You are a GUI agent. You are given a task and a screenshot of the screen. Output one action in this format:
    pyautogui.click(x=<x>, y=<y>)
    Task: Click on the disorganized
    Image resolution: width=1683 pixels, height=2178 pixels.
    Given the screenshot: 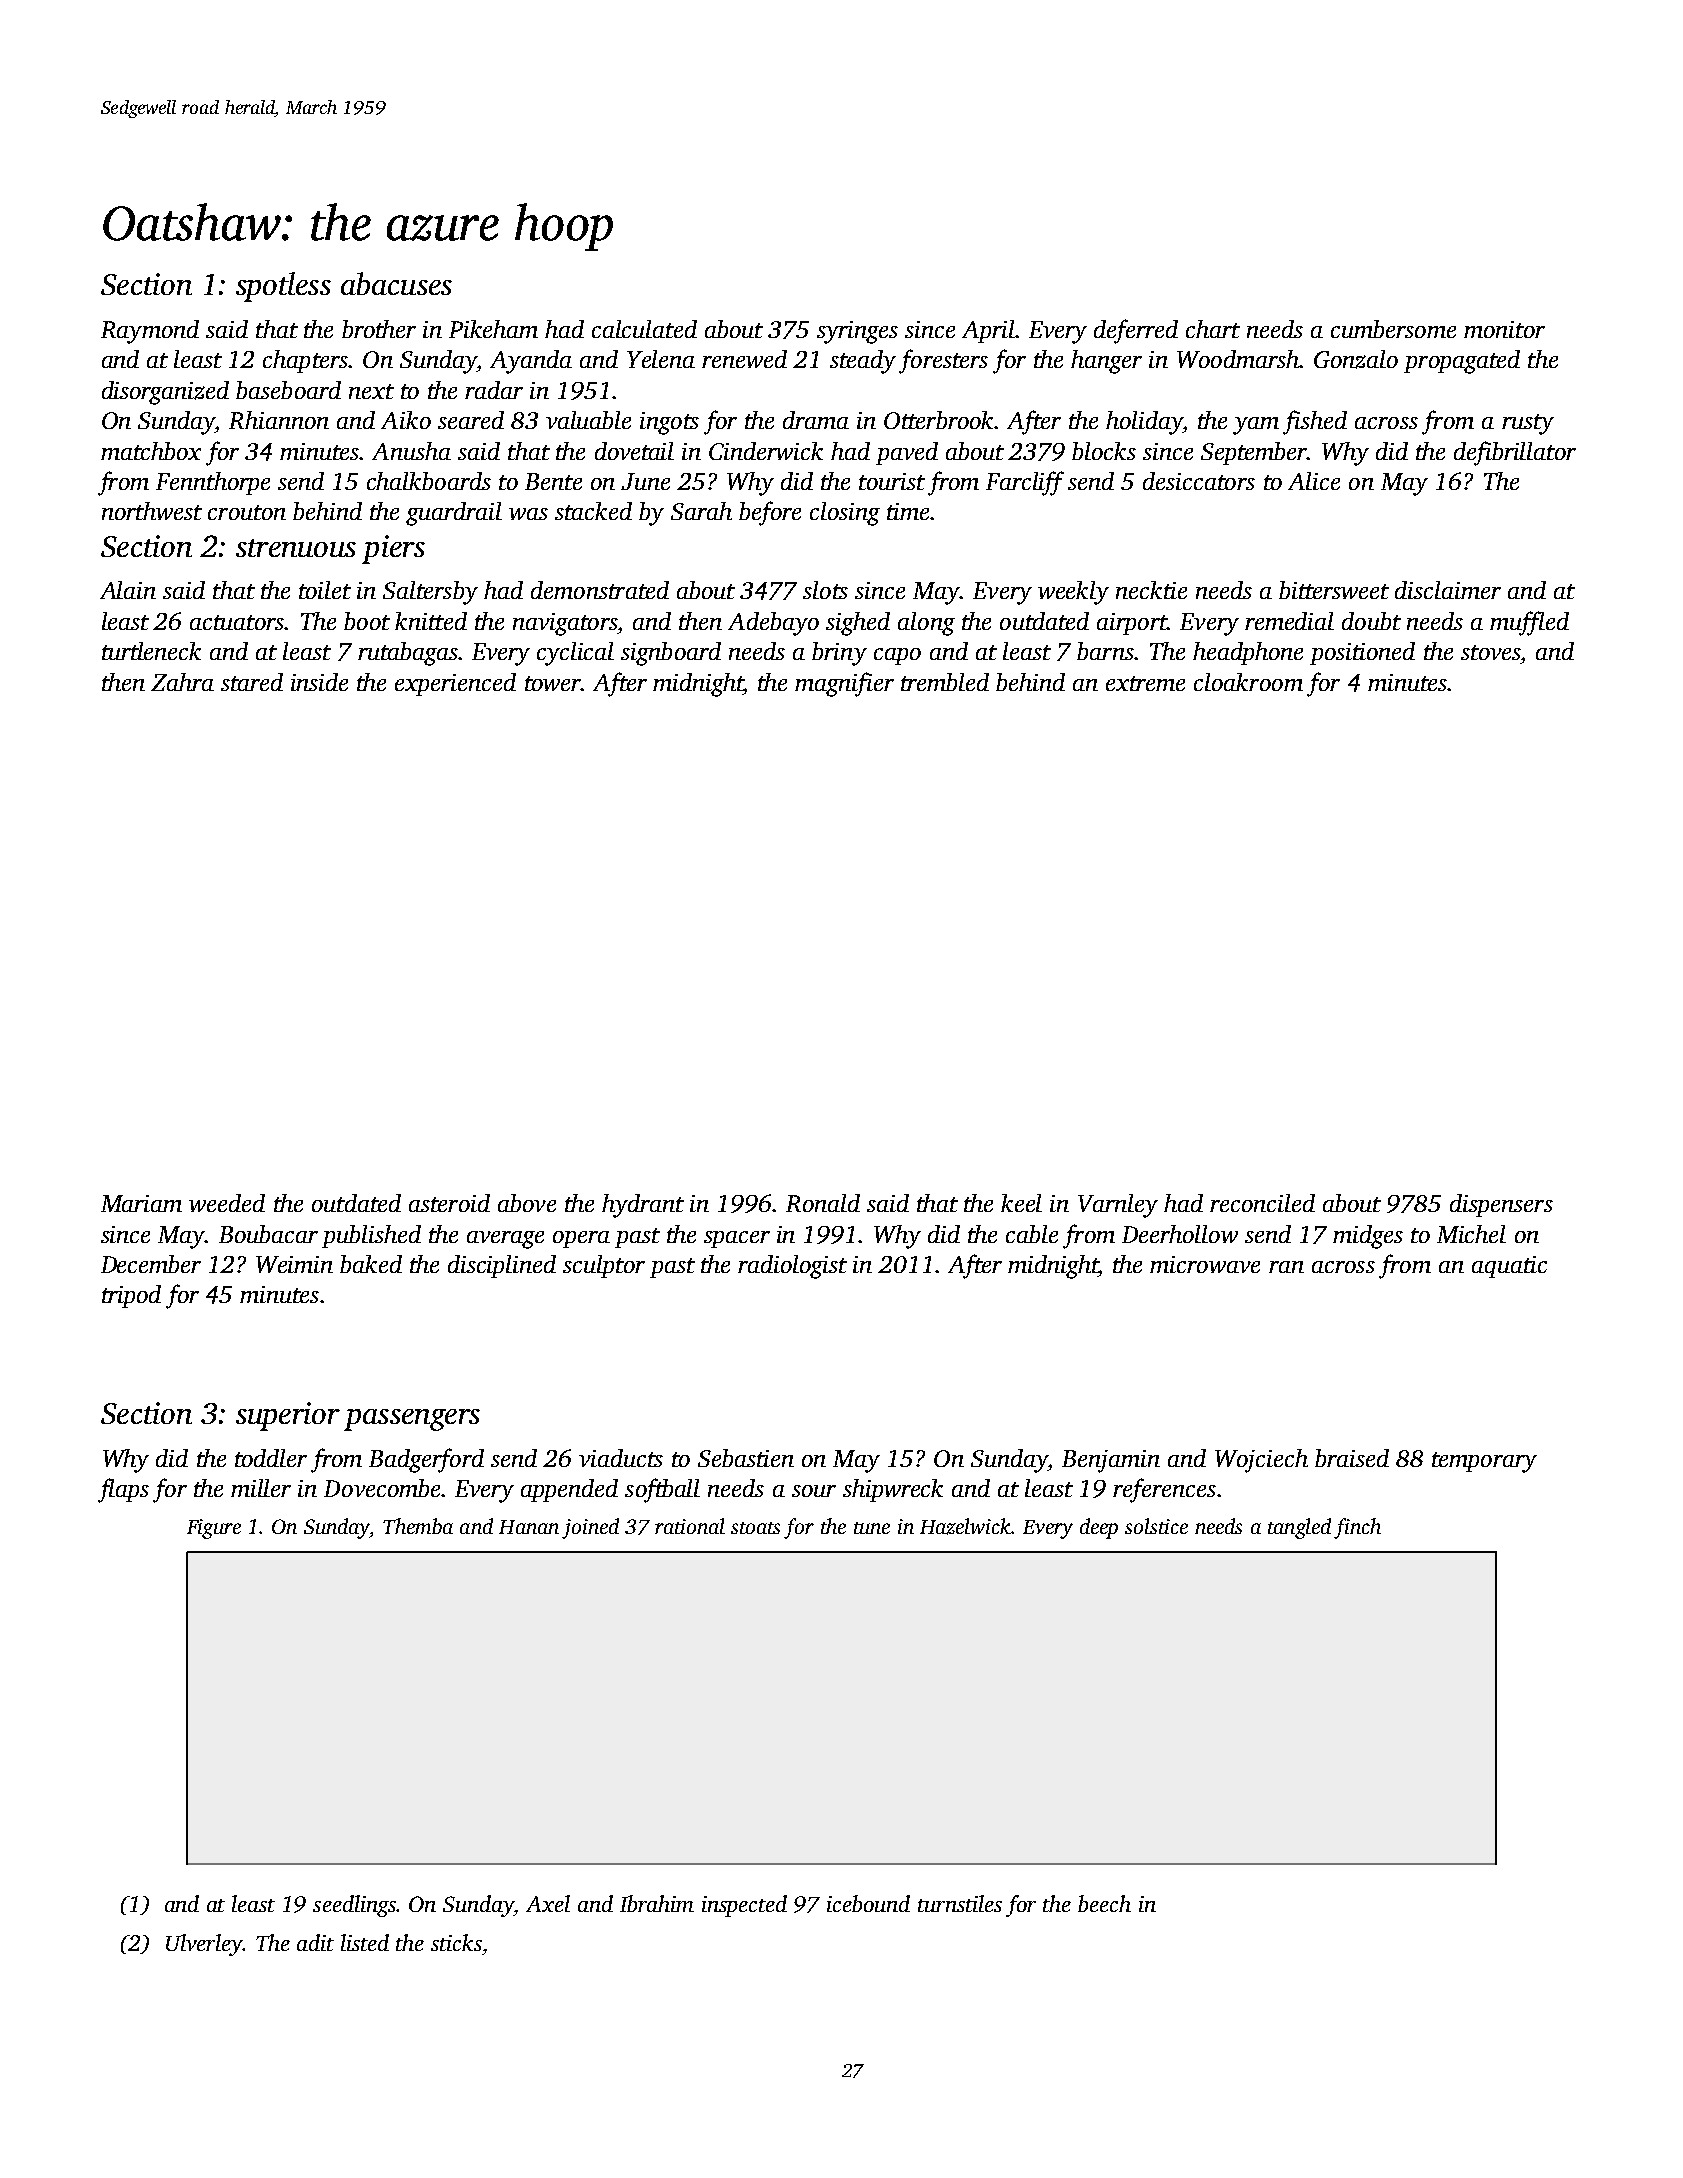 What is the action you would take?
    pyautogui.click(x=165, y=393)
